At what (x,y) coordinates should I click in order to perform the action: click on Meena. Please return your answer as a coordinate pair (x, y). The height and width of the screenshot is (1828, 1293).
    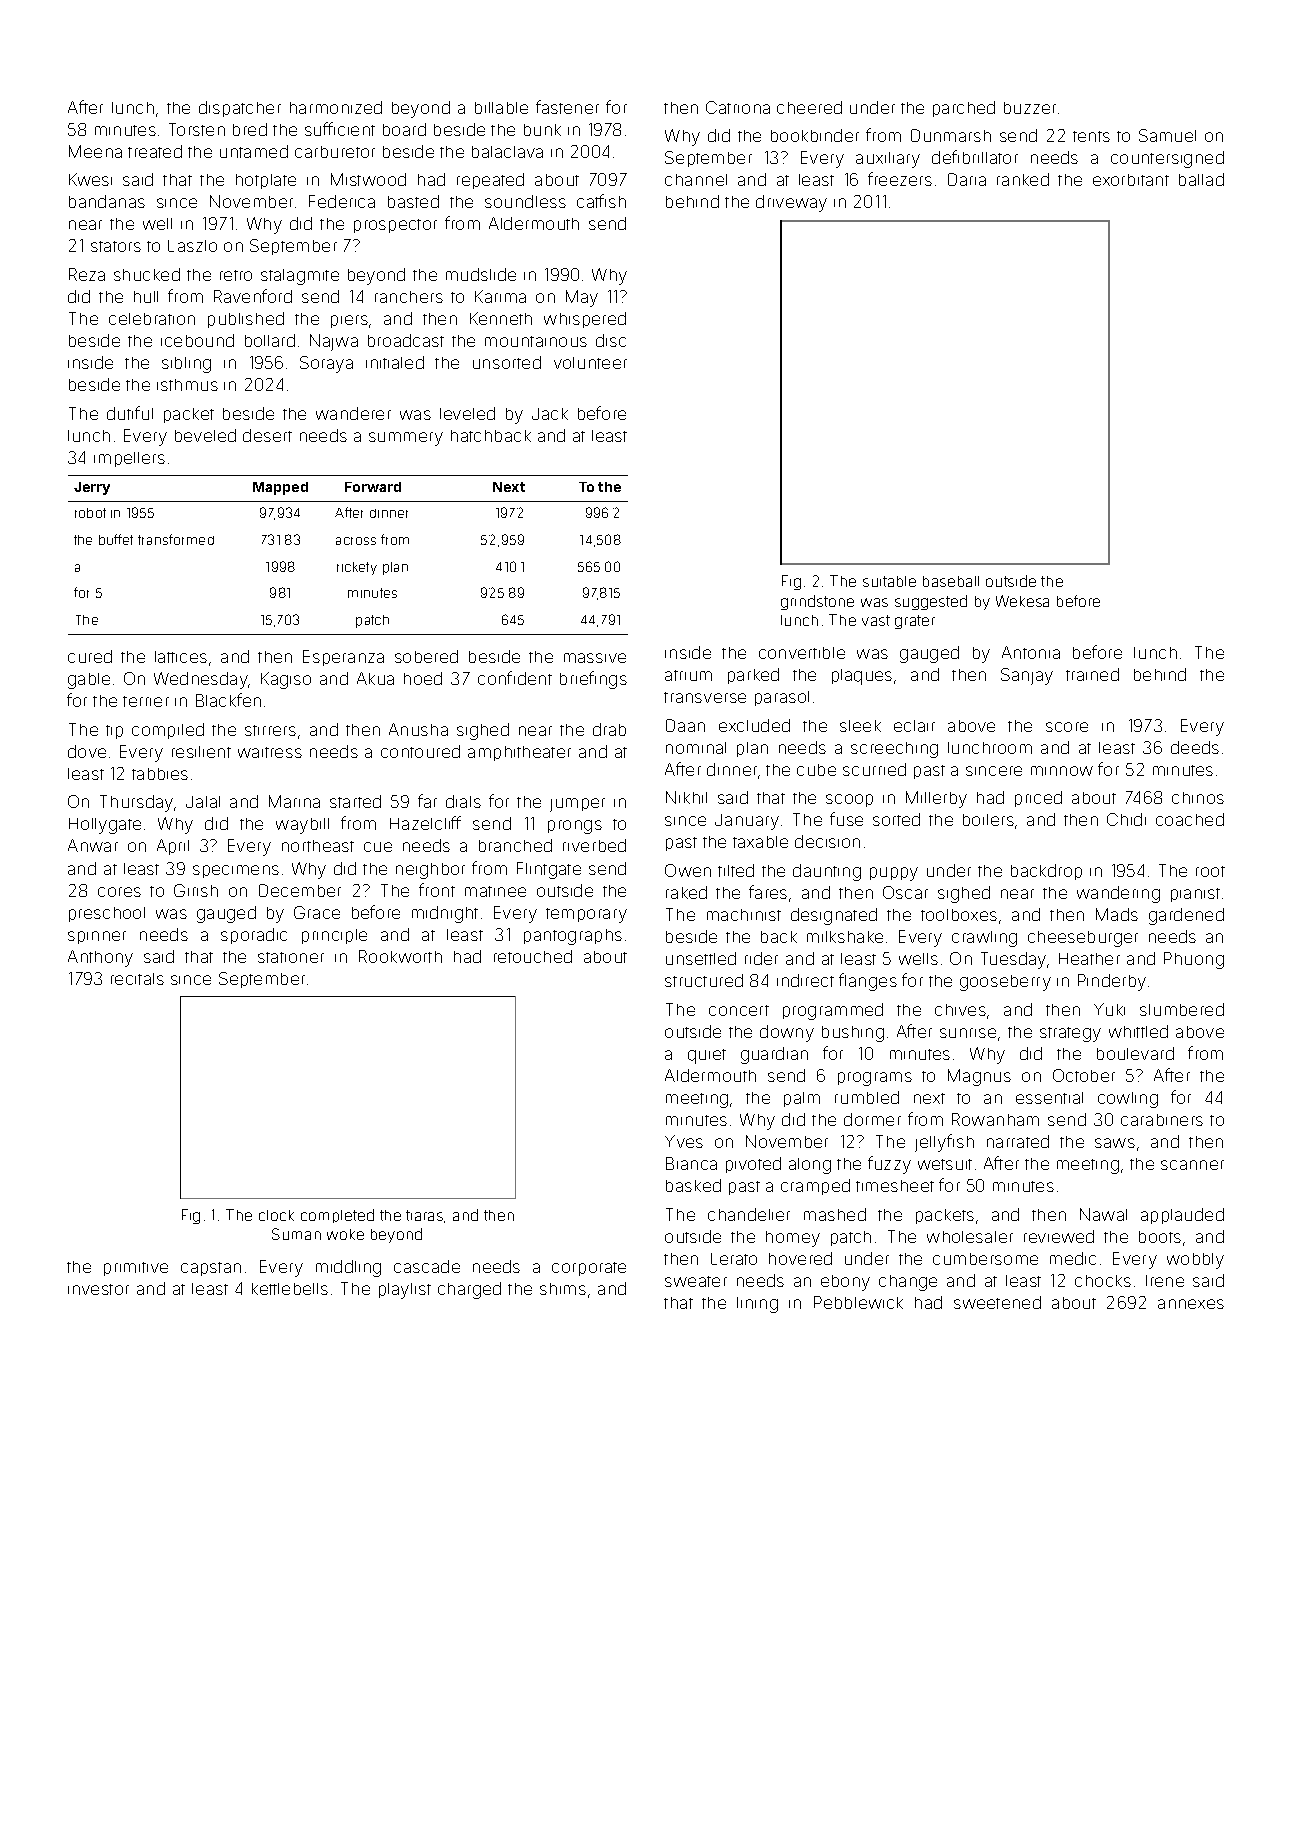
    Looking at the image, I should click on (95, 151).
